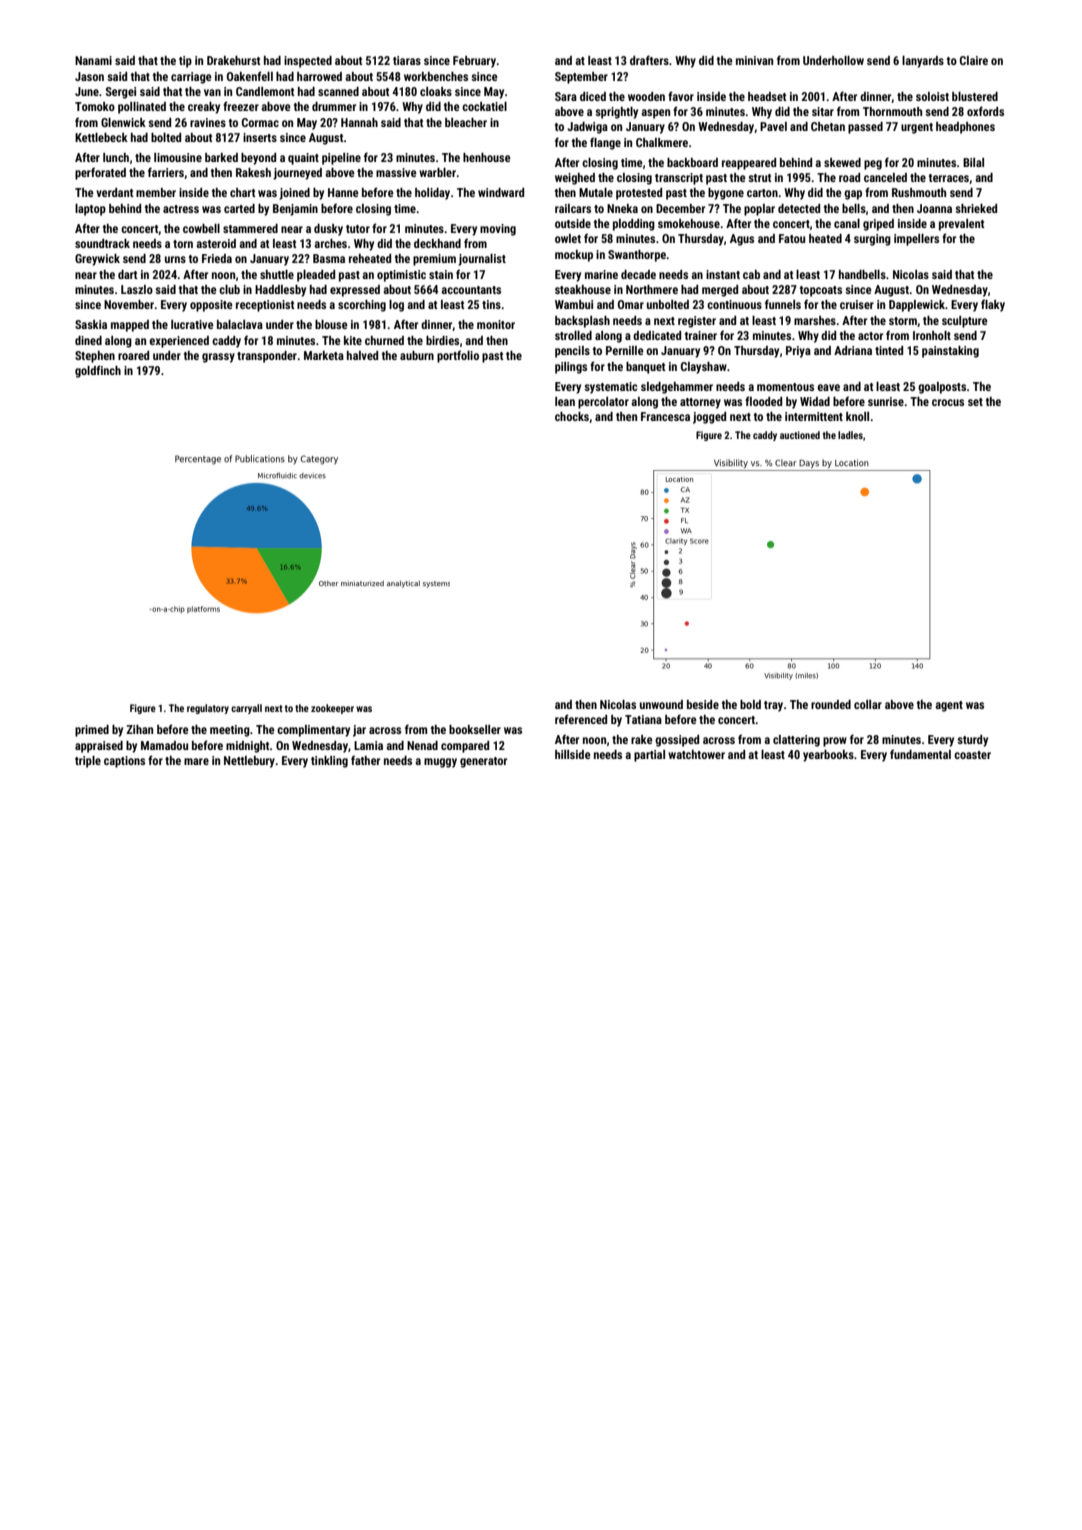 Image resolution: width=1082 pixels, height=1530 pixels. What do you see at coordinates (142, 108) in the screenshot?
I see `pollinated` at bounding box center [142, 108].
